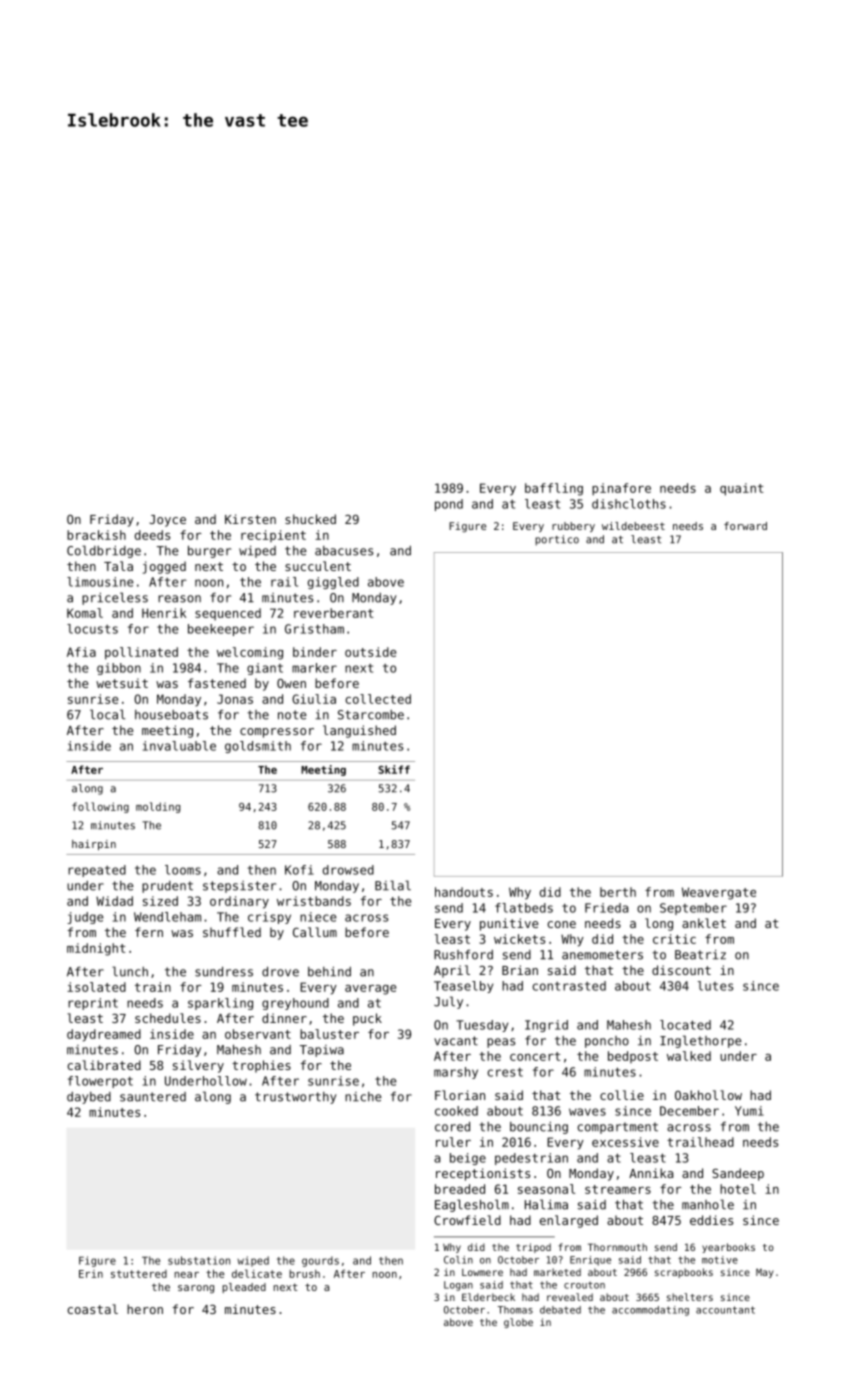 The height and width of the document is (1400, 849). I want to click on handouts, so click(464, 892).
